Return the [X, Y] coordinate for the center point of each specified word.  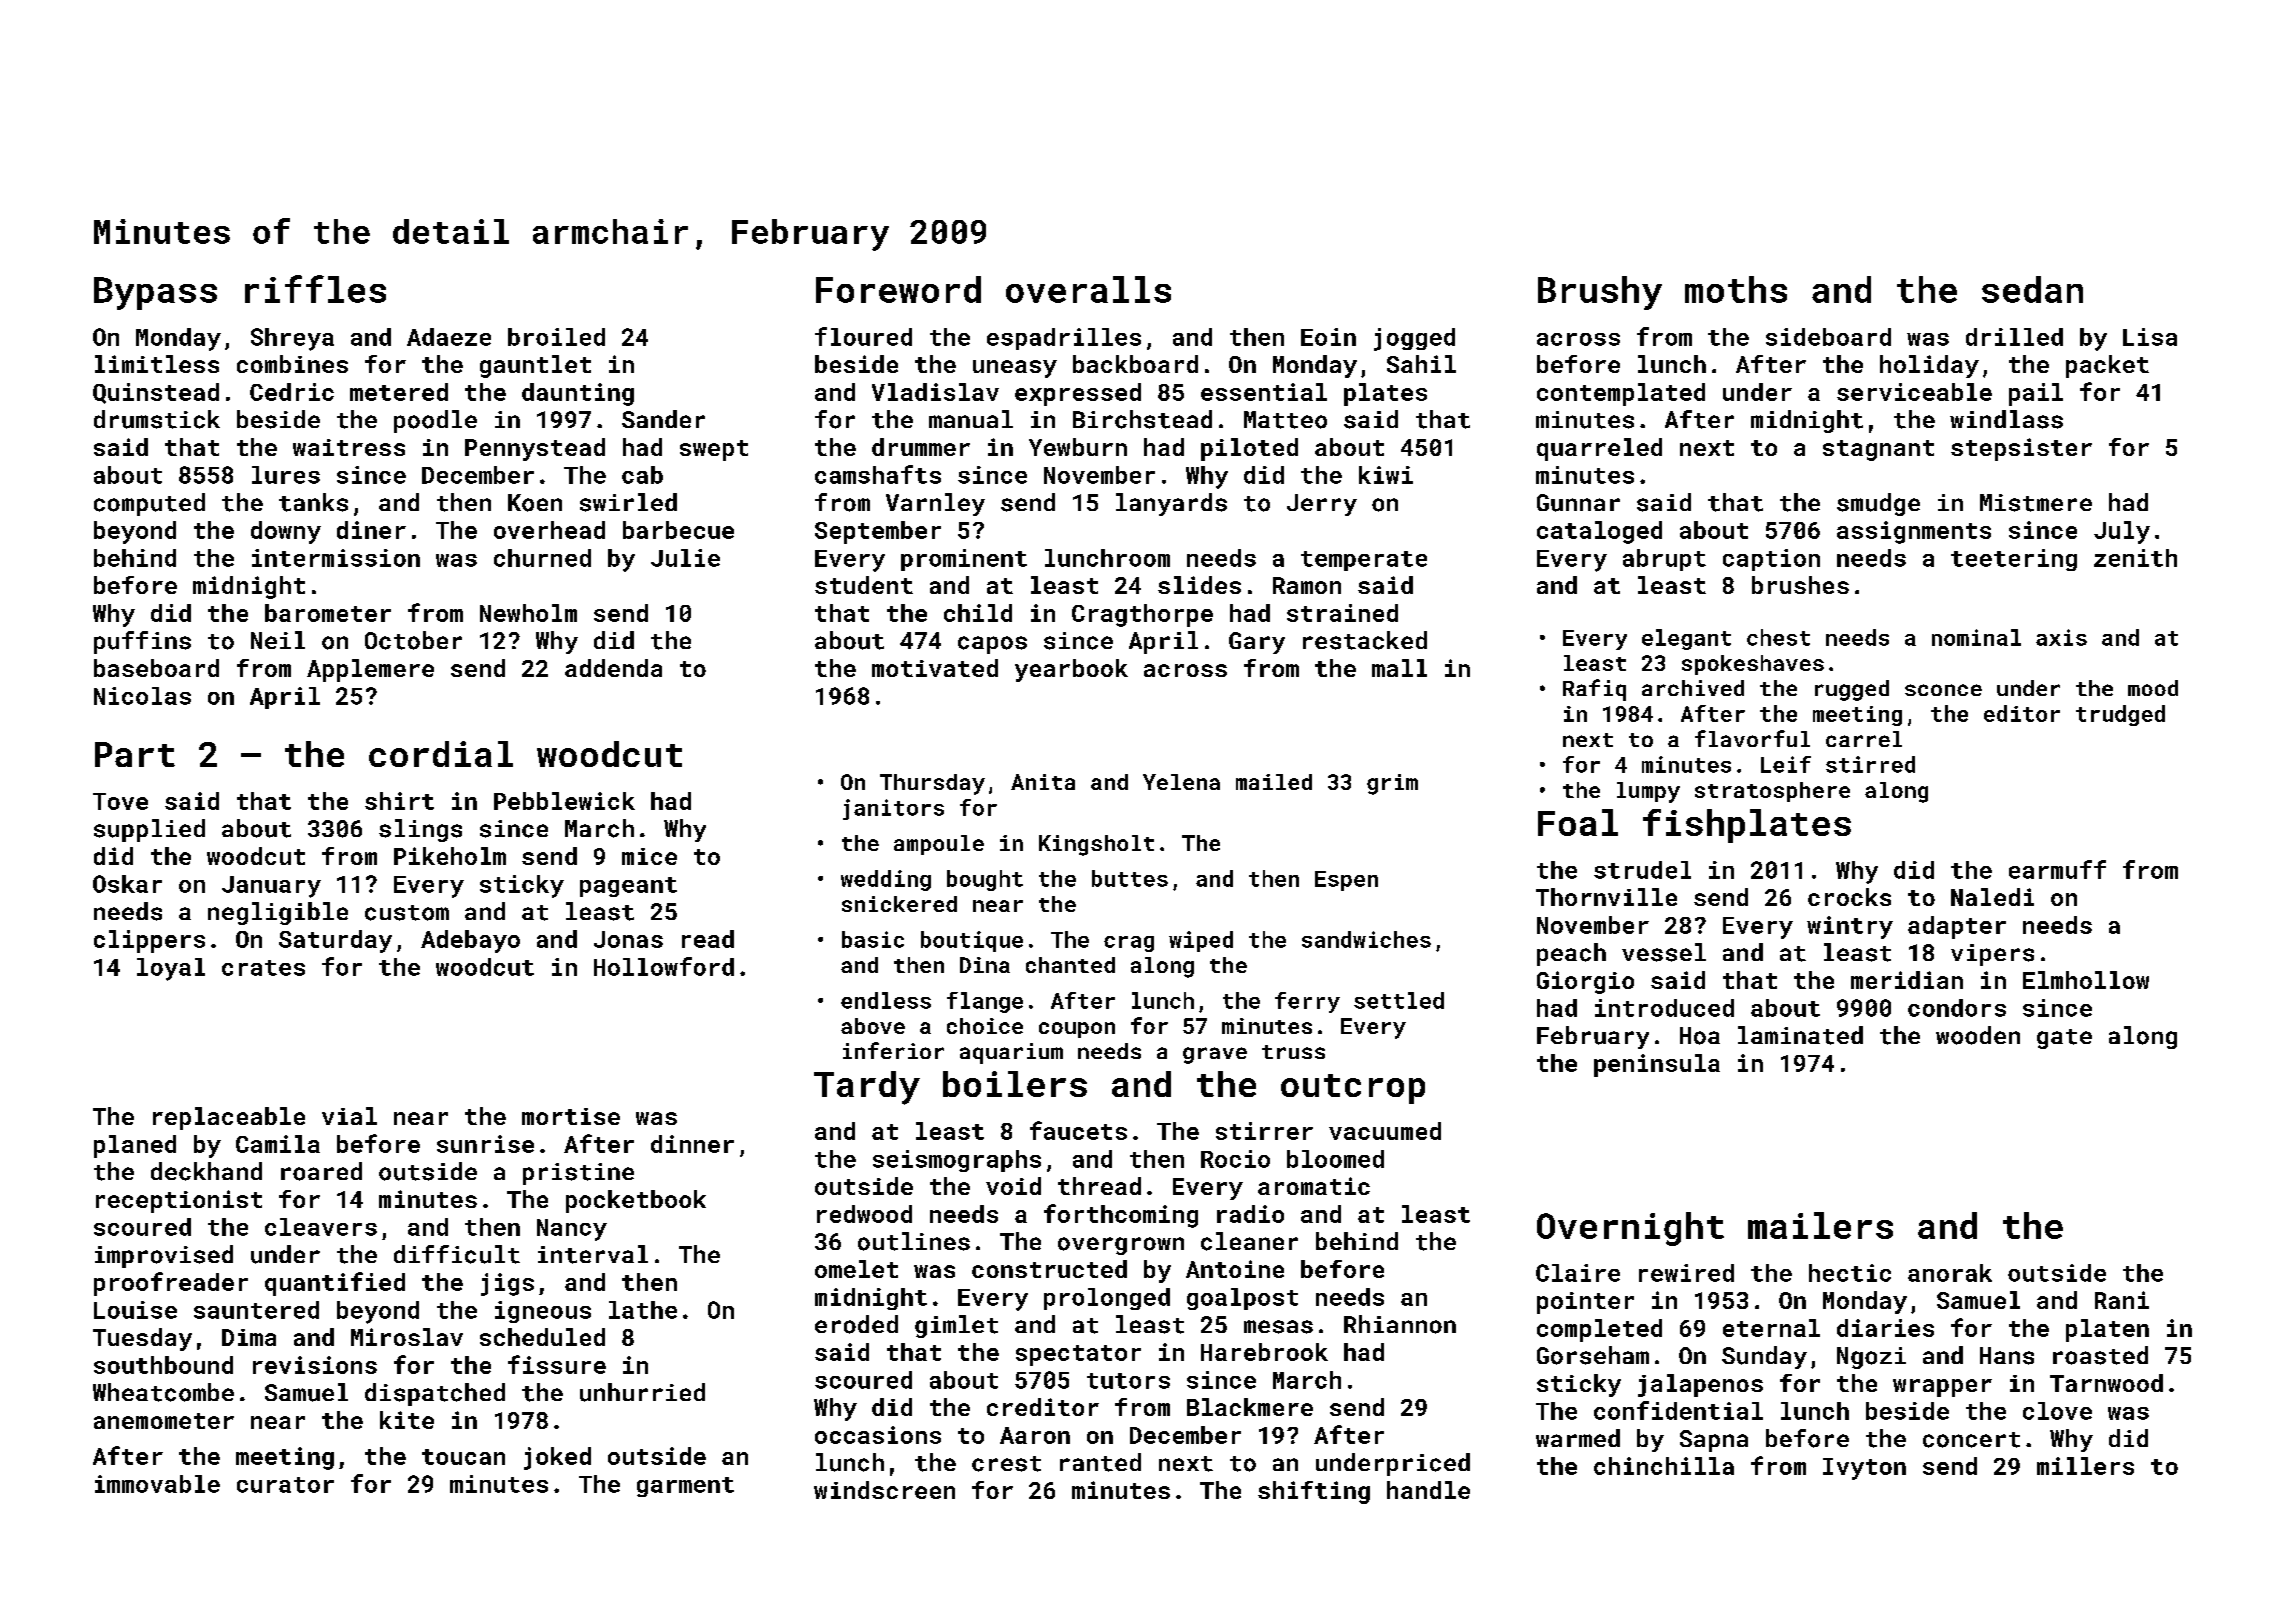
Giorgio [1585, 982]
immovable [157, 1484]
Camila [278, 1144]
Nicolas [142, 696]
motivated [935, 668]
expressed [1078, 394]
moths [1736, 289]
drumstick [157, 419]
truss [1293, 1052]
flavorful [1752, 738]
